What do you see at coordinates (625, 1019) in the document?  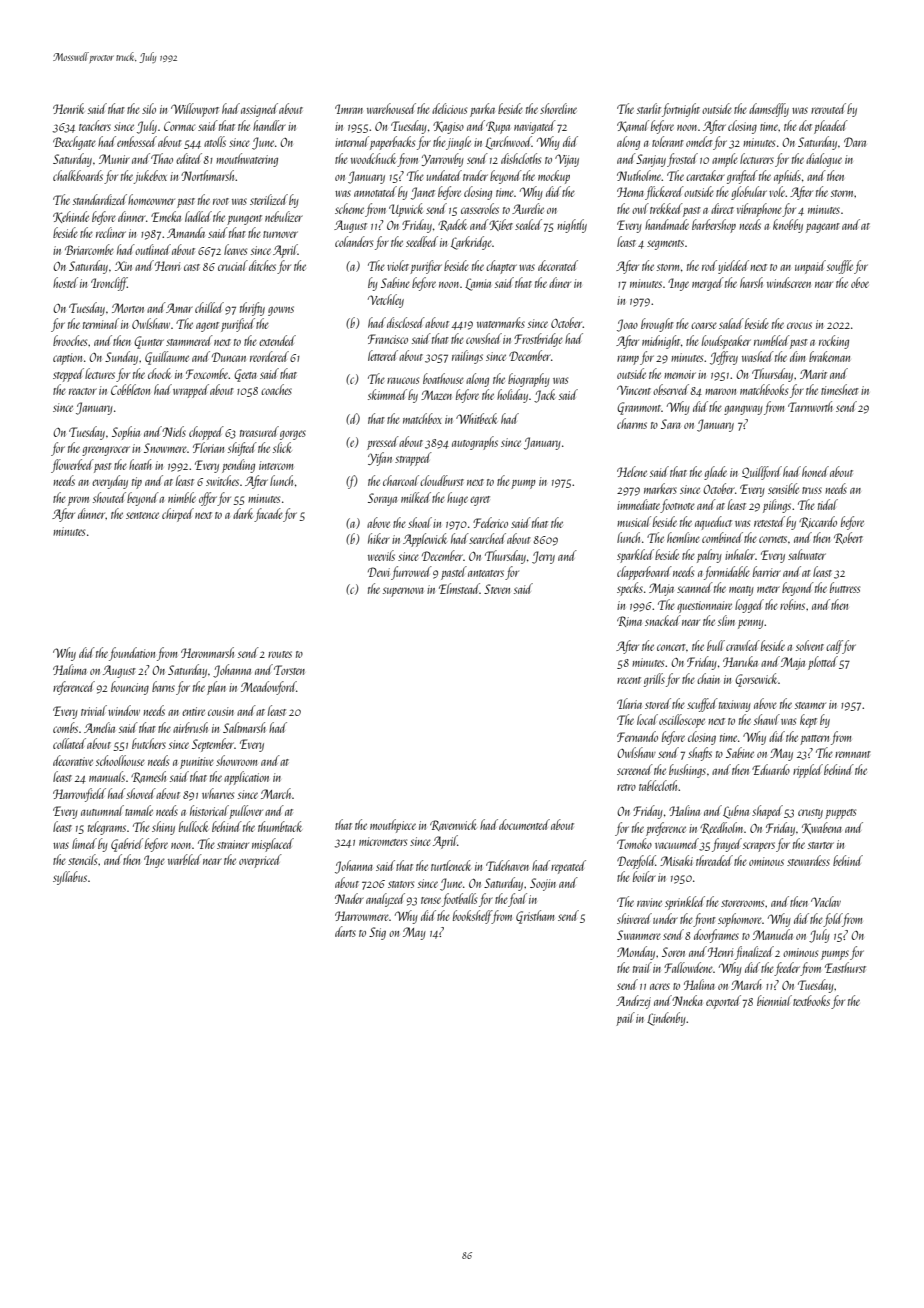 I see `pail` at bounding box center [625, 1019].
